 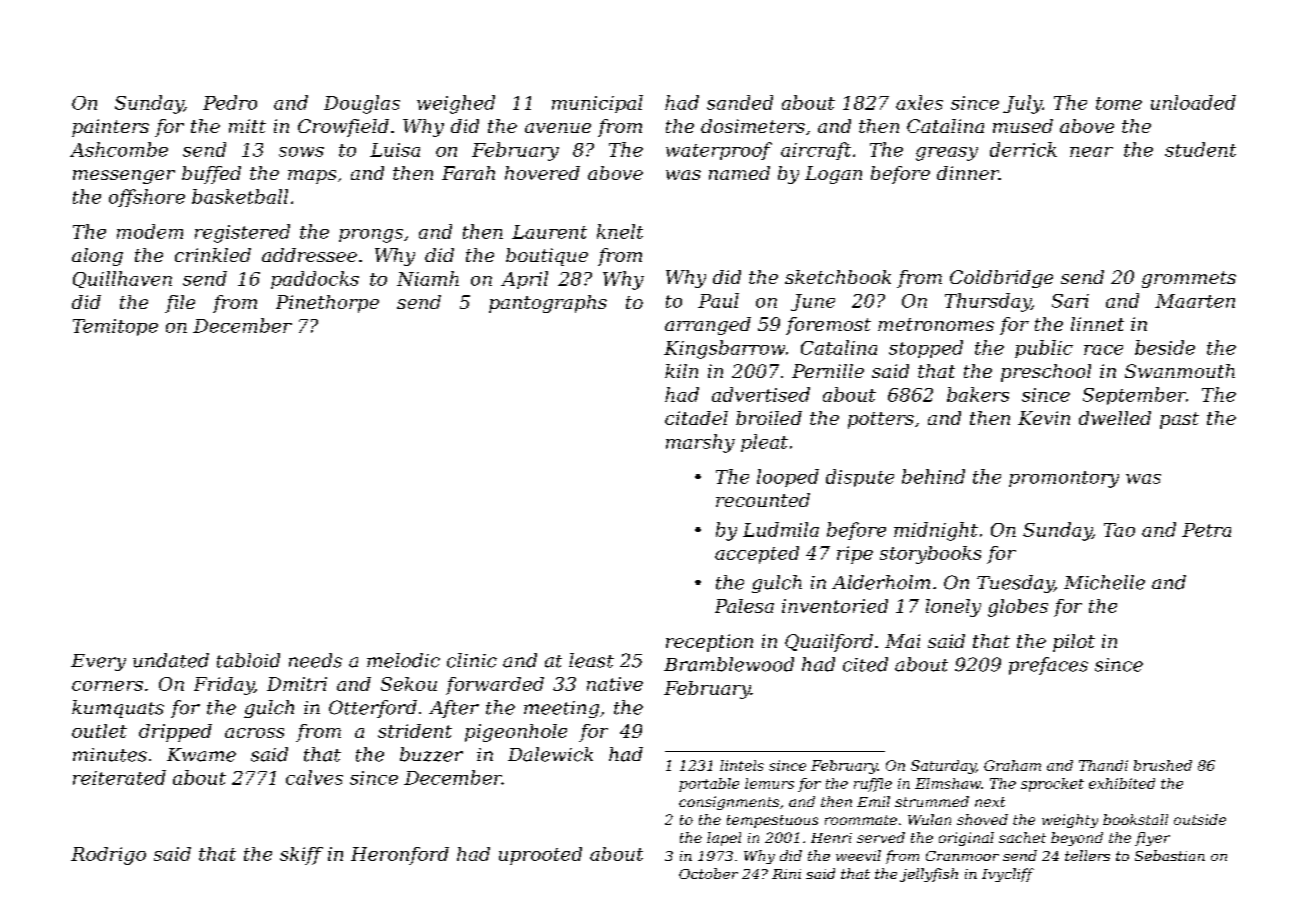 What do you see at coordinates (327, 304) in the page?
I see `Pinethorpe` at bounding box center [327, 304].
